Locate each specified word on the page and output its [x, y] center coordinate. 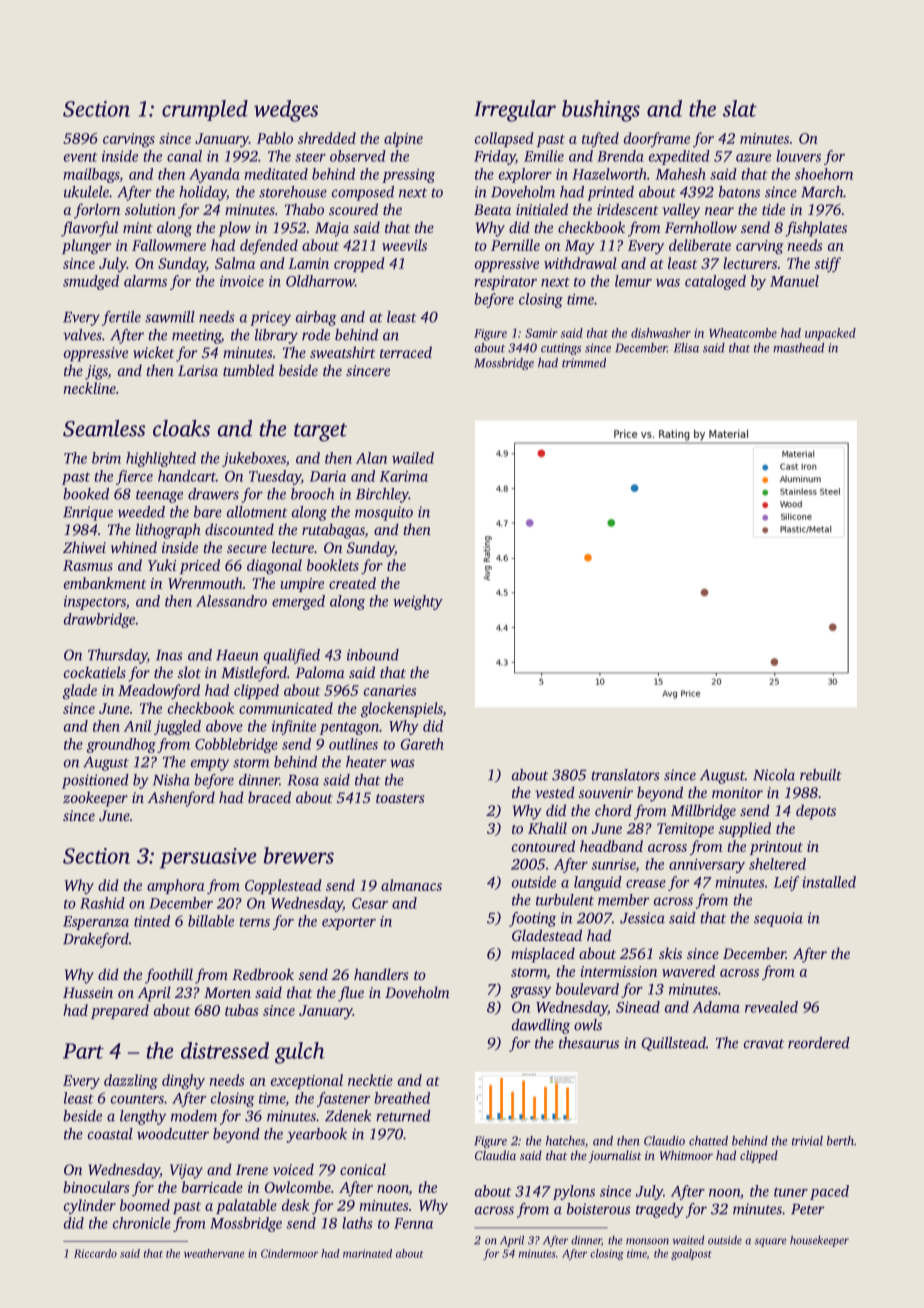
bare [208, 512]
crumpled [205, 110]
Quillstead [674, 1044]
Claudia [495, 1155]
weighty [418, 602]
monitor [737, 792]
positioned [95, 781]
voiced [293, 1169]
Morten [227, 992]
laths [357, 1223]
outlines [353, 744]
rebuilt [821, 775]
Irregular [515, 111]
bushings [601, 111]
